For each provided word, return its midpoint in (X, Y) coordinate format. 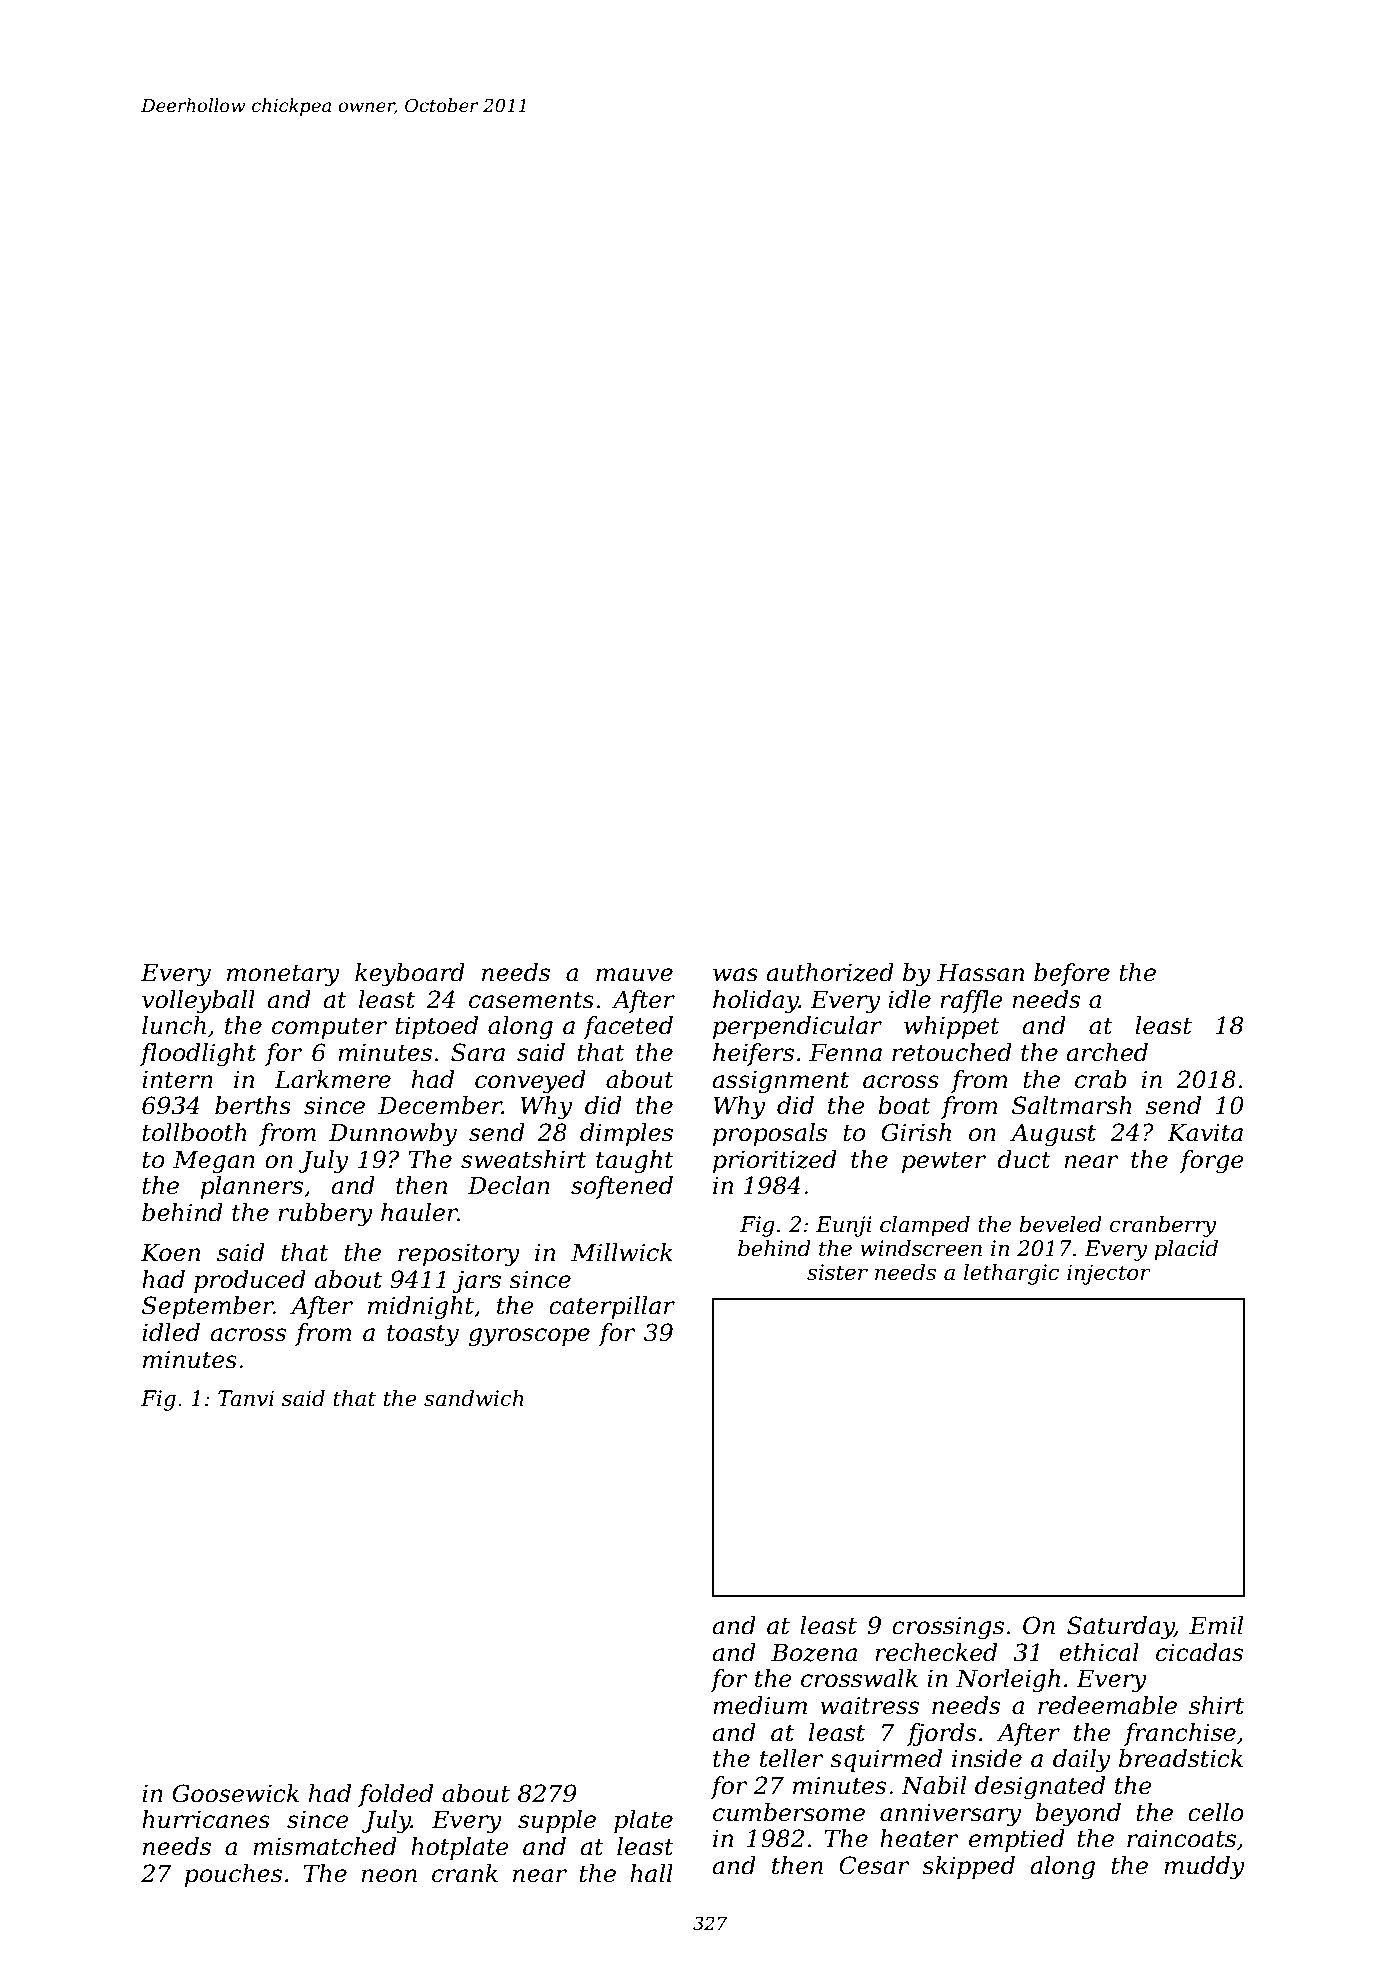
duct (1024, 1159)
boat (904, 1105)
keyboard (410, 975)
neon (389, 1876)
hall (651, 1873)
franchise (1180, 1734)
